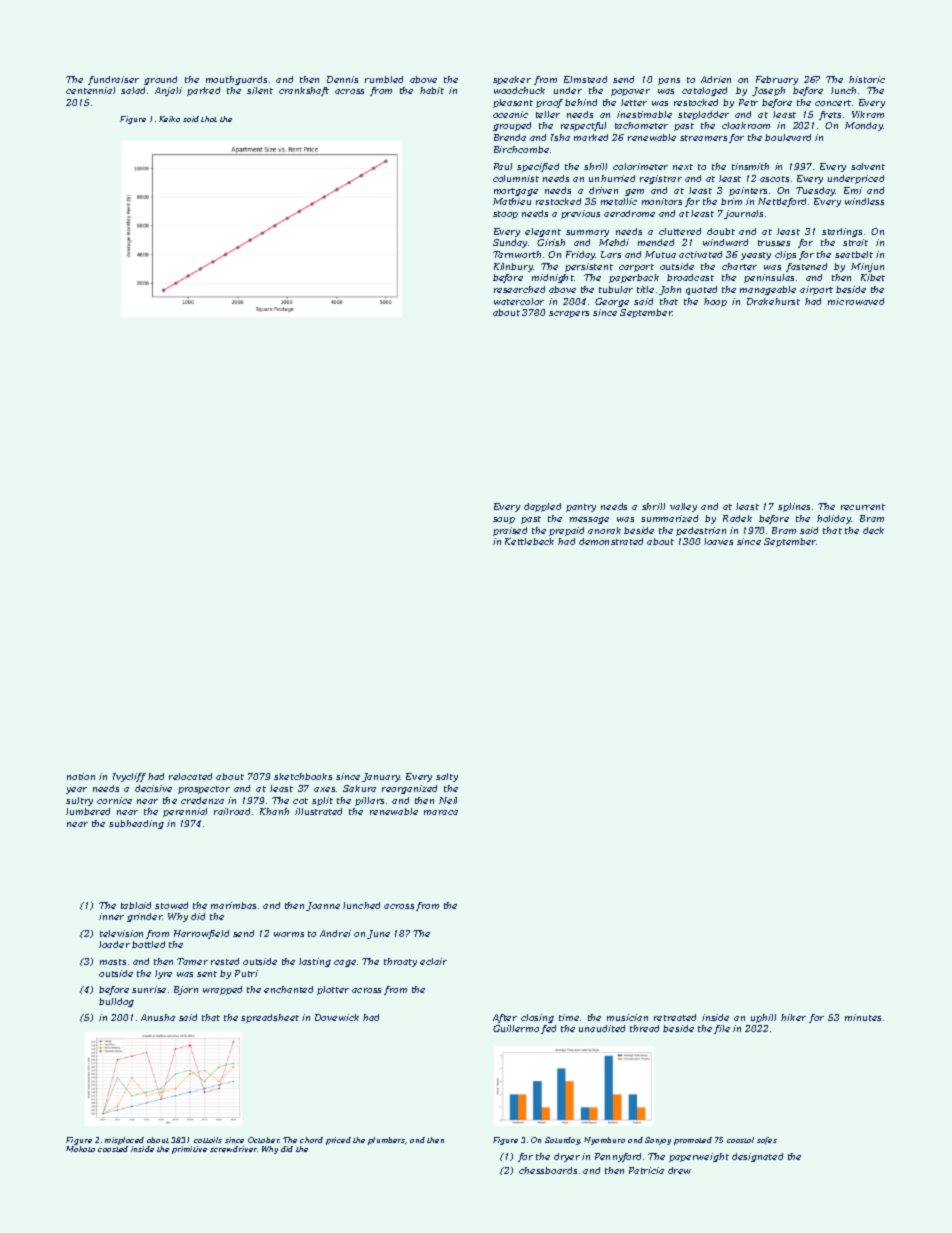 The image size is (952, 1233). What do you see at coordinates (504, 520) in the screenshot?
I see `soup` at bounding box center [504, 520].
